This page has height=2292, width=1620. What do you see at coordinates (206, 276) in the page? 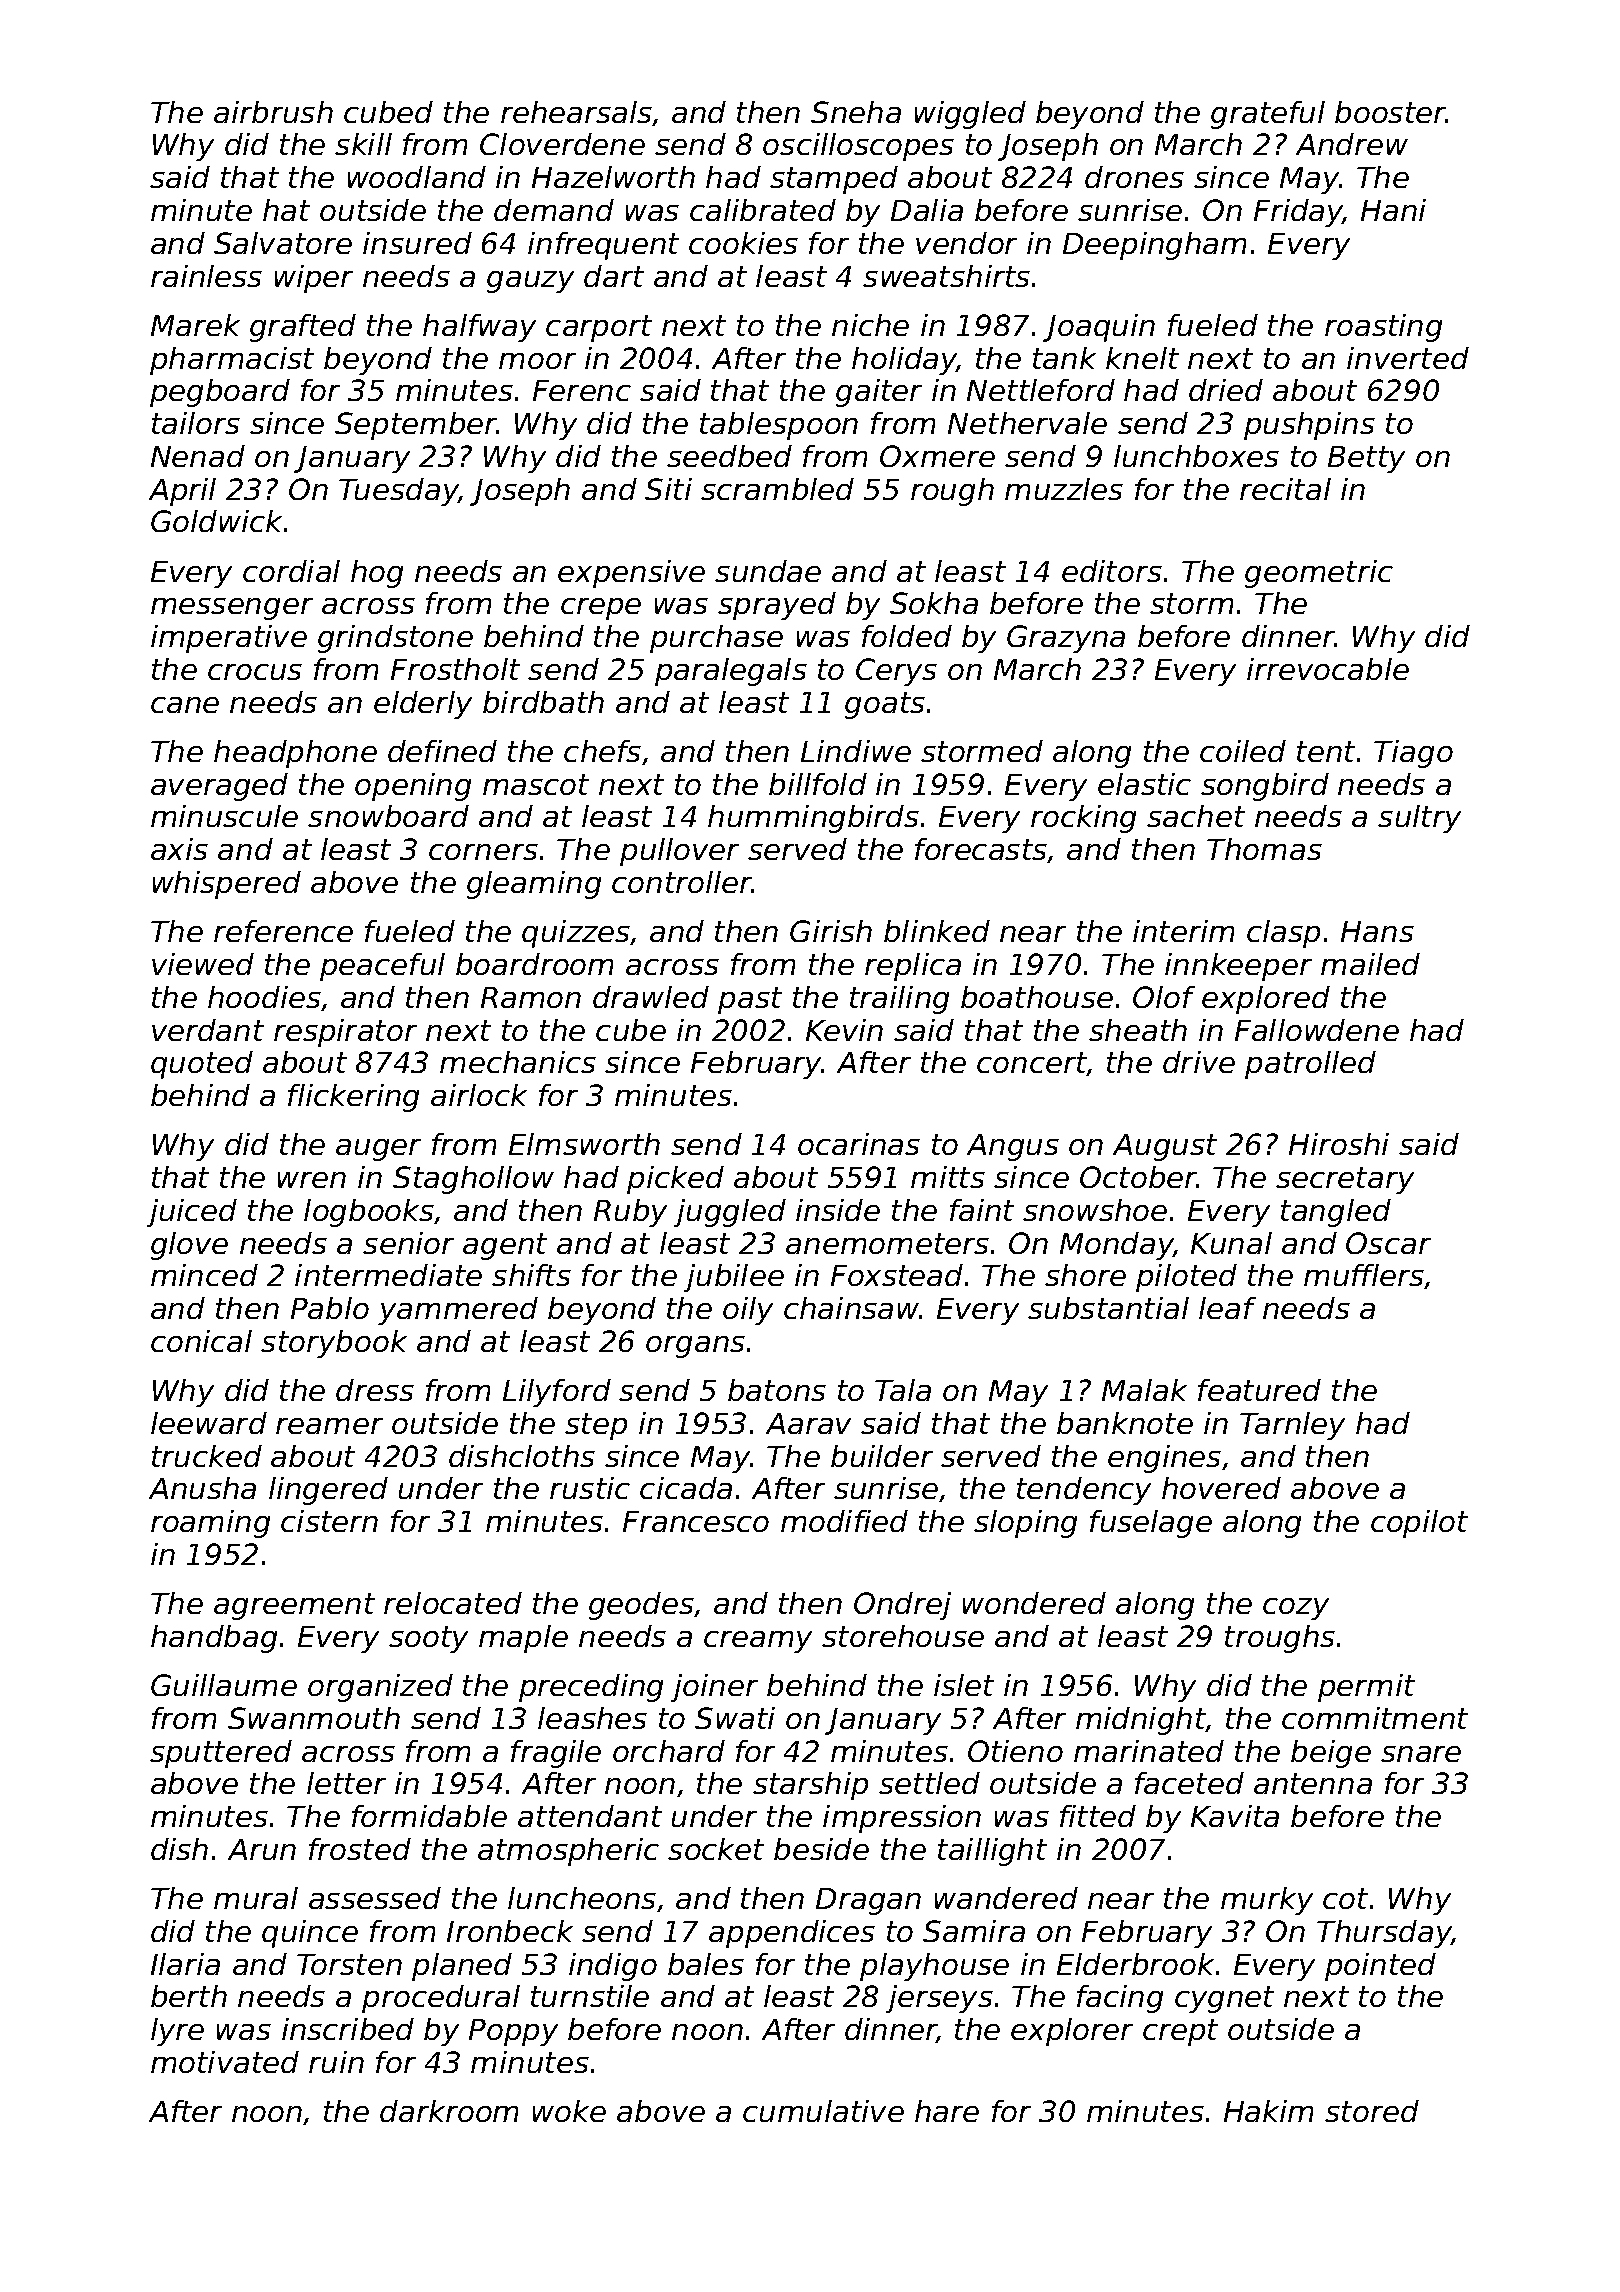
I see `rainless` at bounding box center [206, 276].
